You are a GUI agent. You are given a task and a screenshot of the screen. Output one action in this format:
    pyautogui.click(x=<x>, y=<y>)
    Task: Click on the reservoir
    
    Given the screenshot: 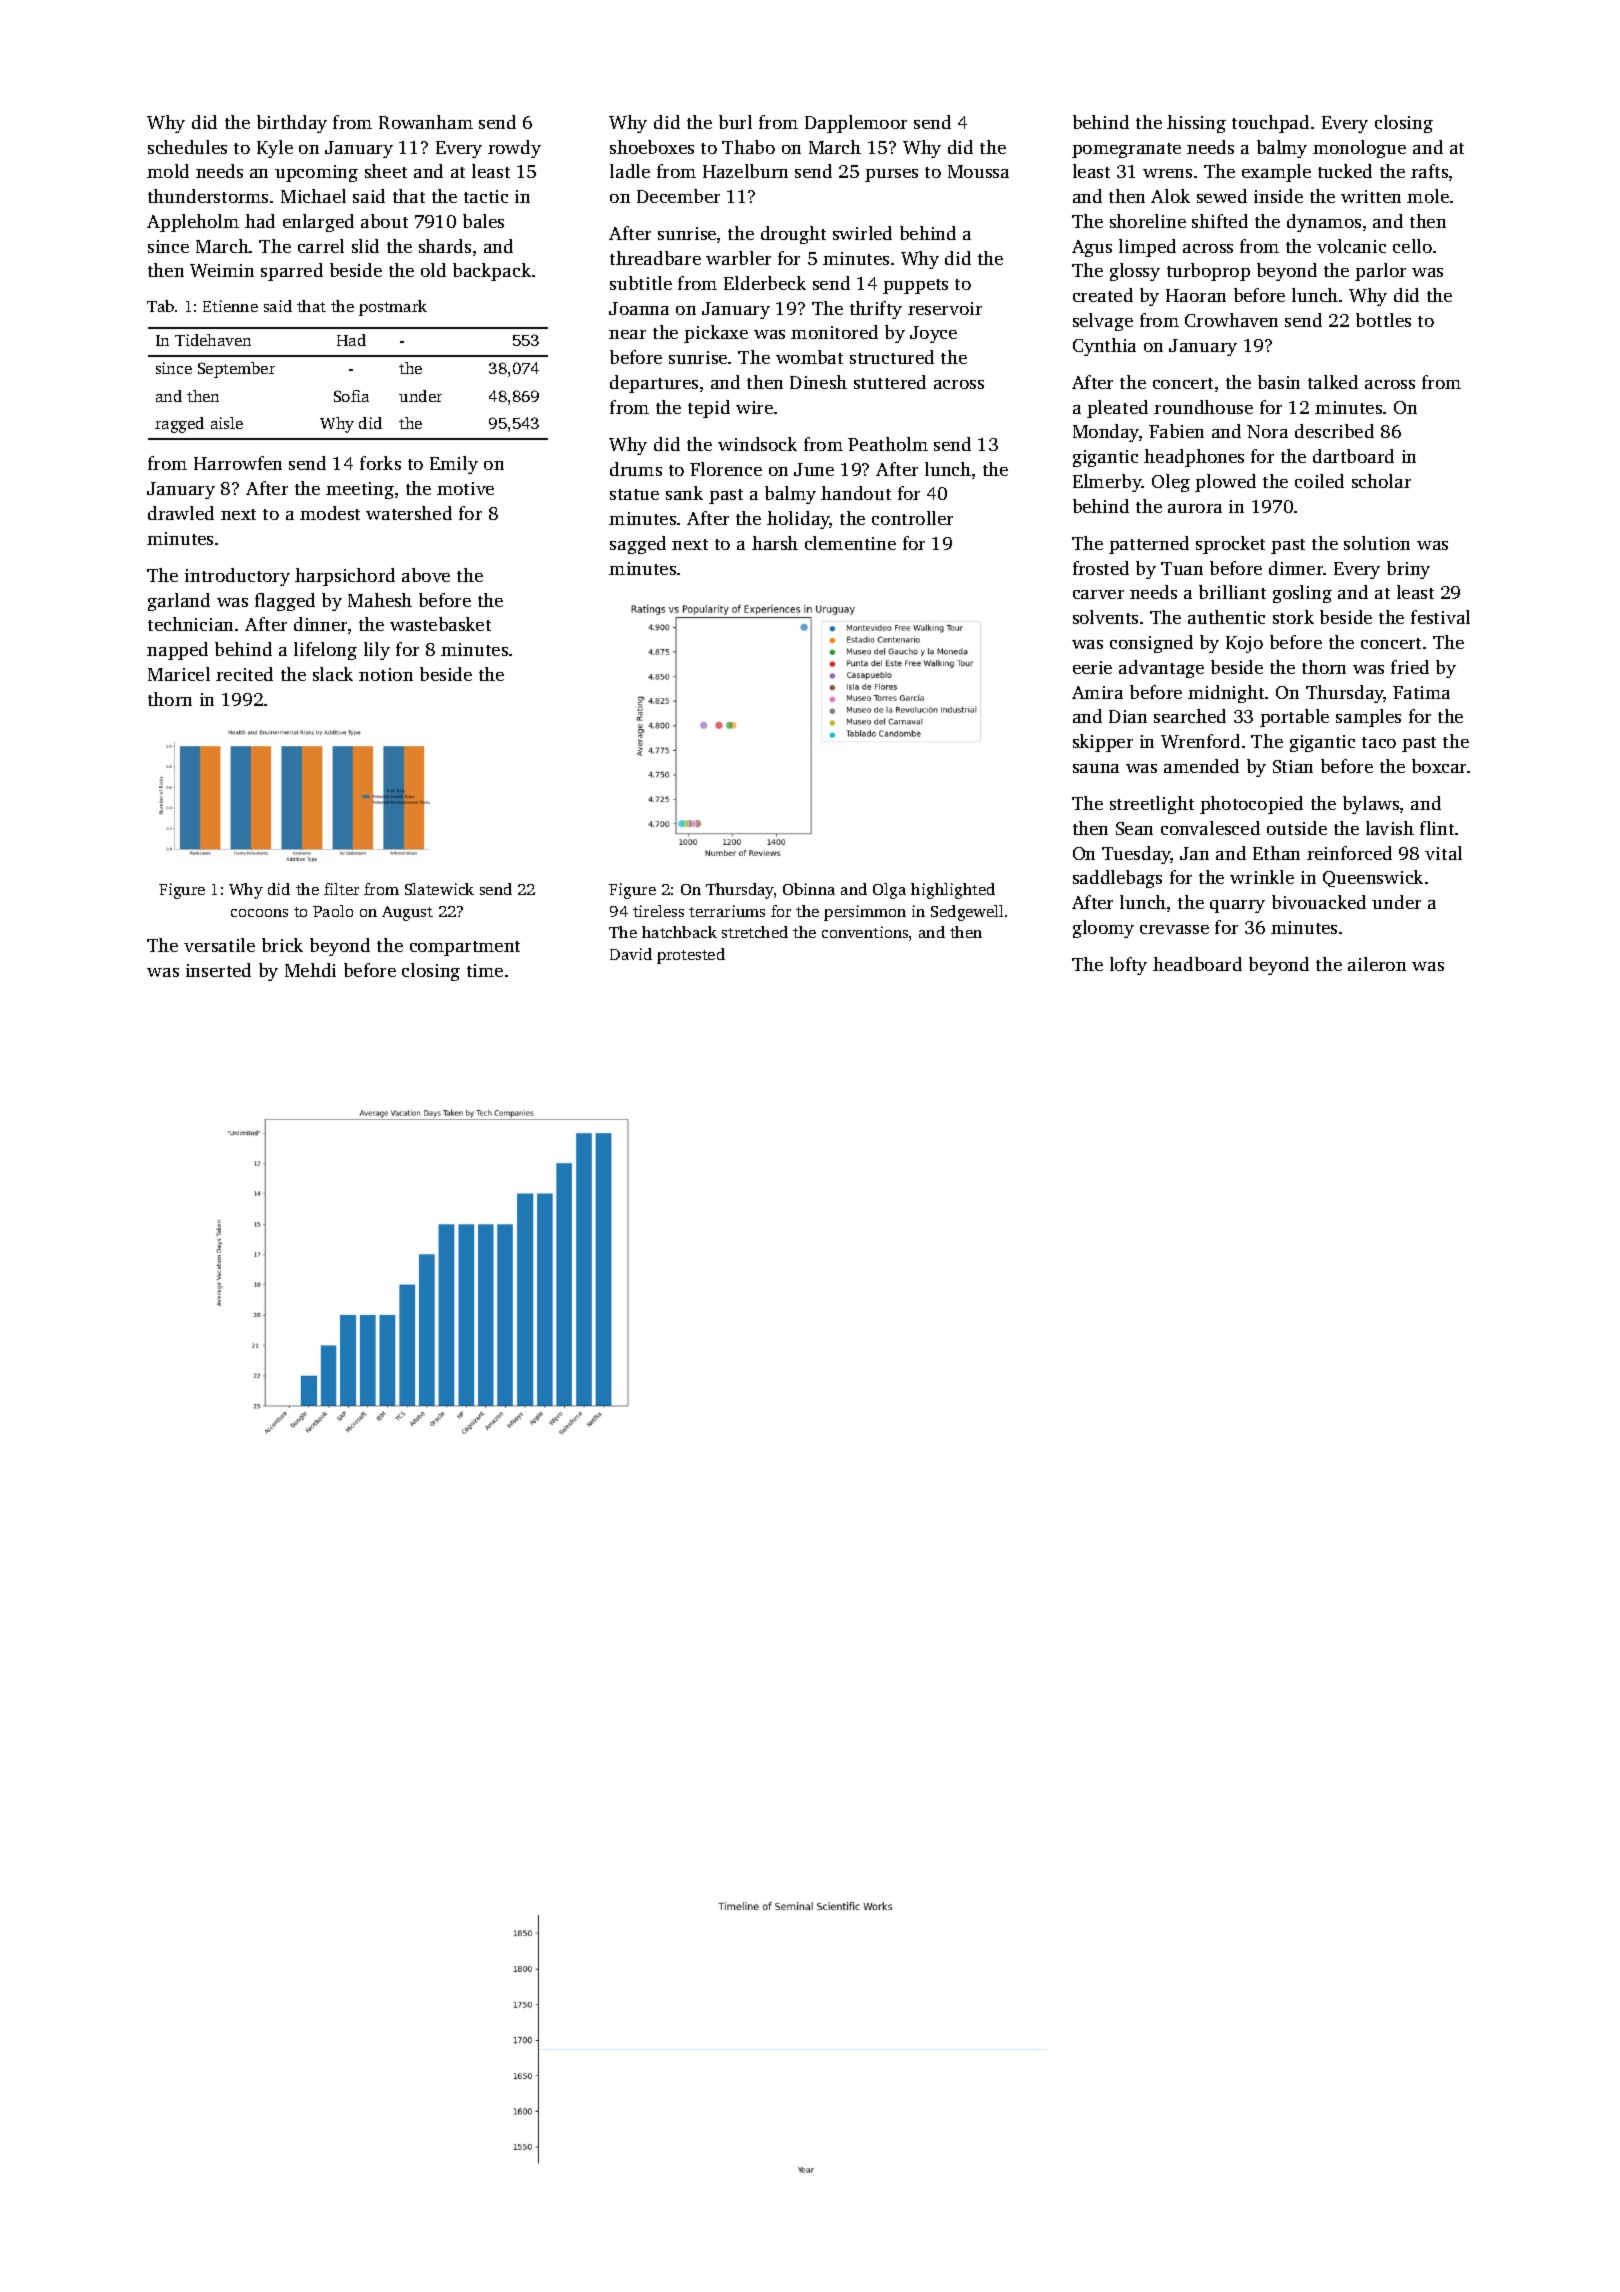 What is the action you would take?
    pyautogui.click(x=945, y=308)
